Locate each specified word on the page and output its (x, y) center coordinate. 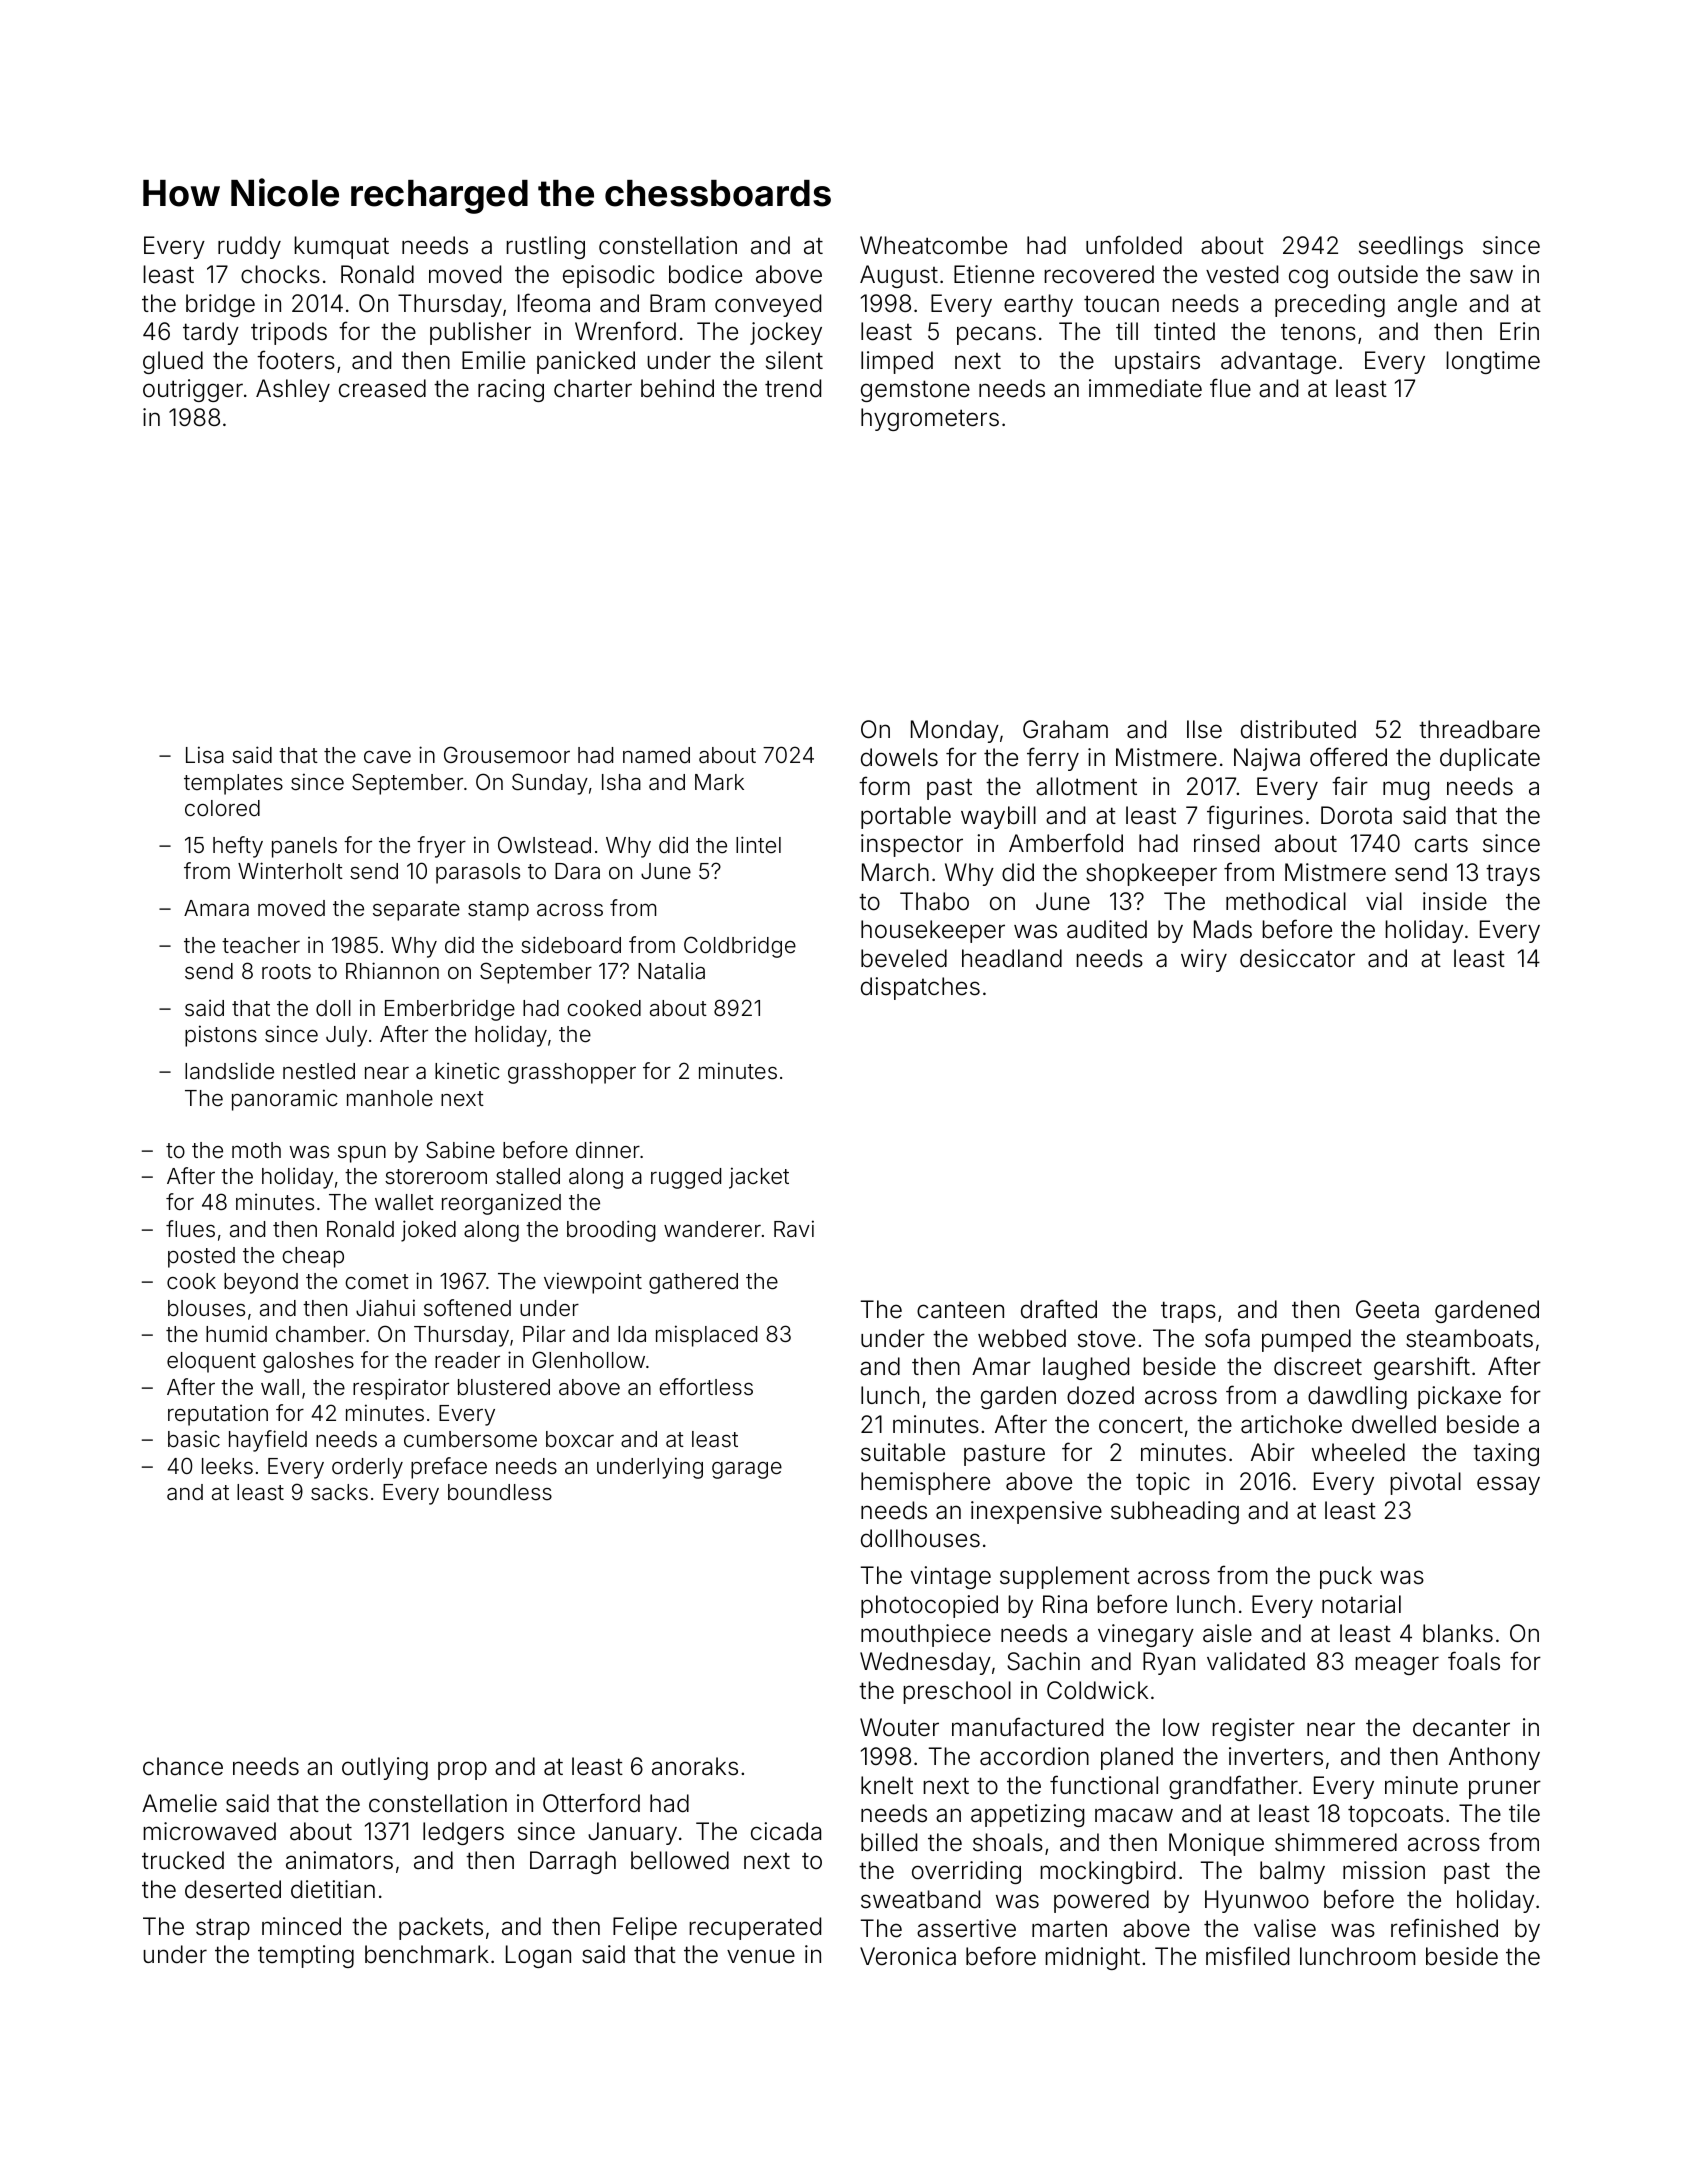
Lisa (205, 755)
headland (1012, 958)
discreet (1318, 1366)
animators (339, 1860)
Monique (1216, 1844)
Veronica (908, 1956)
